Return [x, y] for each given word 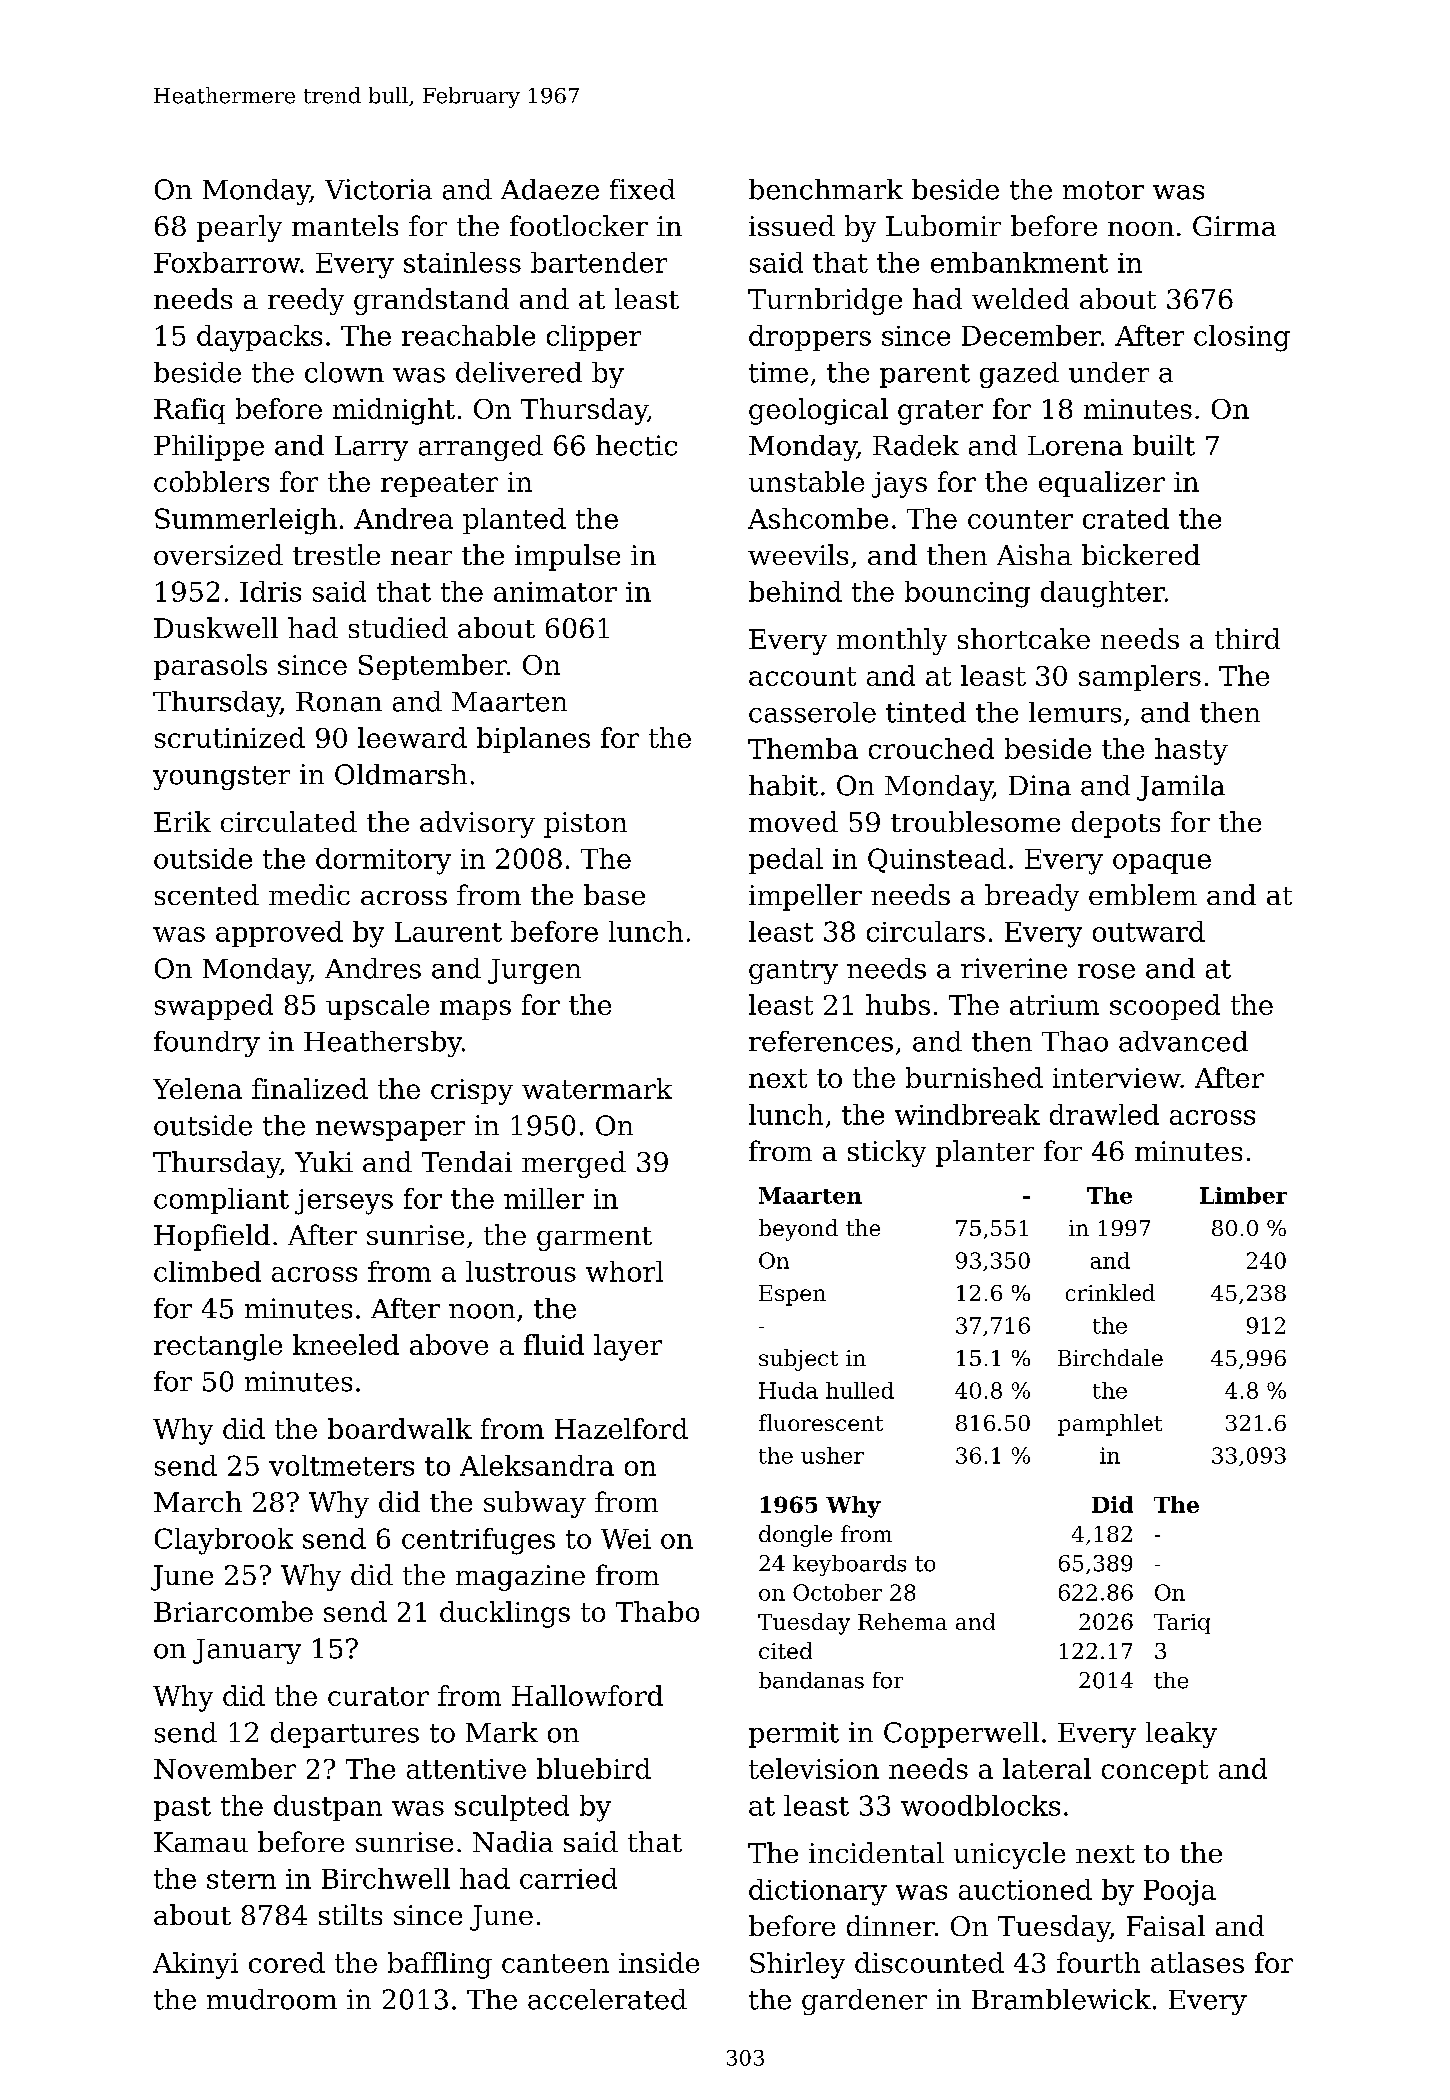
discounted [929, 1962]
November [225, 1768]
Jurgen [534, 971]
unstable [806, 481]
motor [1103, 190]
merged [574, 1164]
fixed [642, 189]
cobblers [211, 481]
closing [1242, 338]
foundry [207, 1044]
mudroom [272, 1999]
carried [568, 1878]
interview [1116, 1078]
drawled [1104, 1114]
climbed [207, 1271]
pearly [239, 228]
